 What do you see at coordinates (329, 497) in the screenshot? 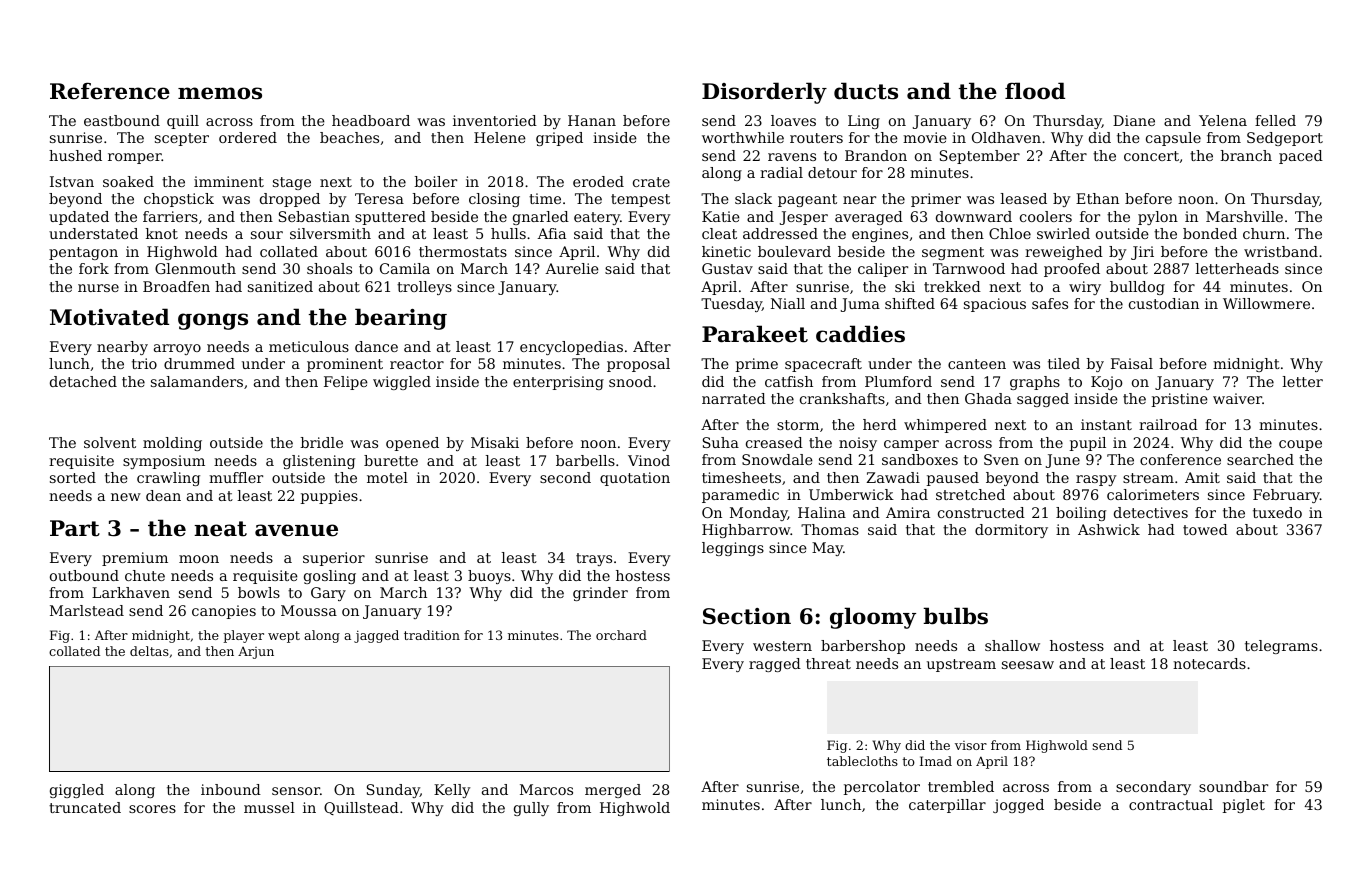
I see `puppies` at bounding box center [329, 497].
